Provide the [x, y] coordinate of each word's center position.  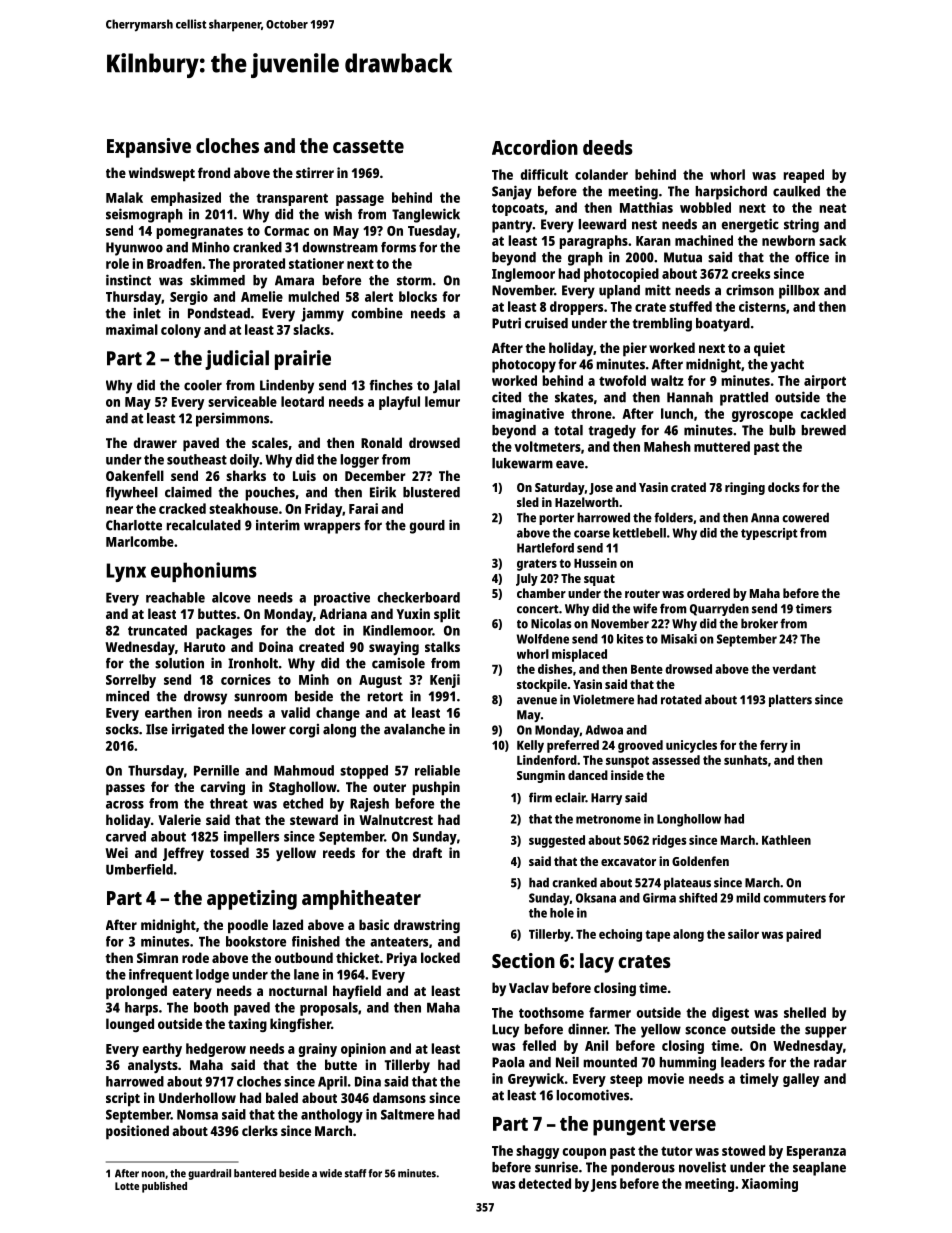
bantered [255, 1173]
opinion [363, 1050]
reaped [804, 176]
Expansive [149, 148]
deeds [608, 147]
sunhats [746, 760]
